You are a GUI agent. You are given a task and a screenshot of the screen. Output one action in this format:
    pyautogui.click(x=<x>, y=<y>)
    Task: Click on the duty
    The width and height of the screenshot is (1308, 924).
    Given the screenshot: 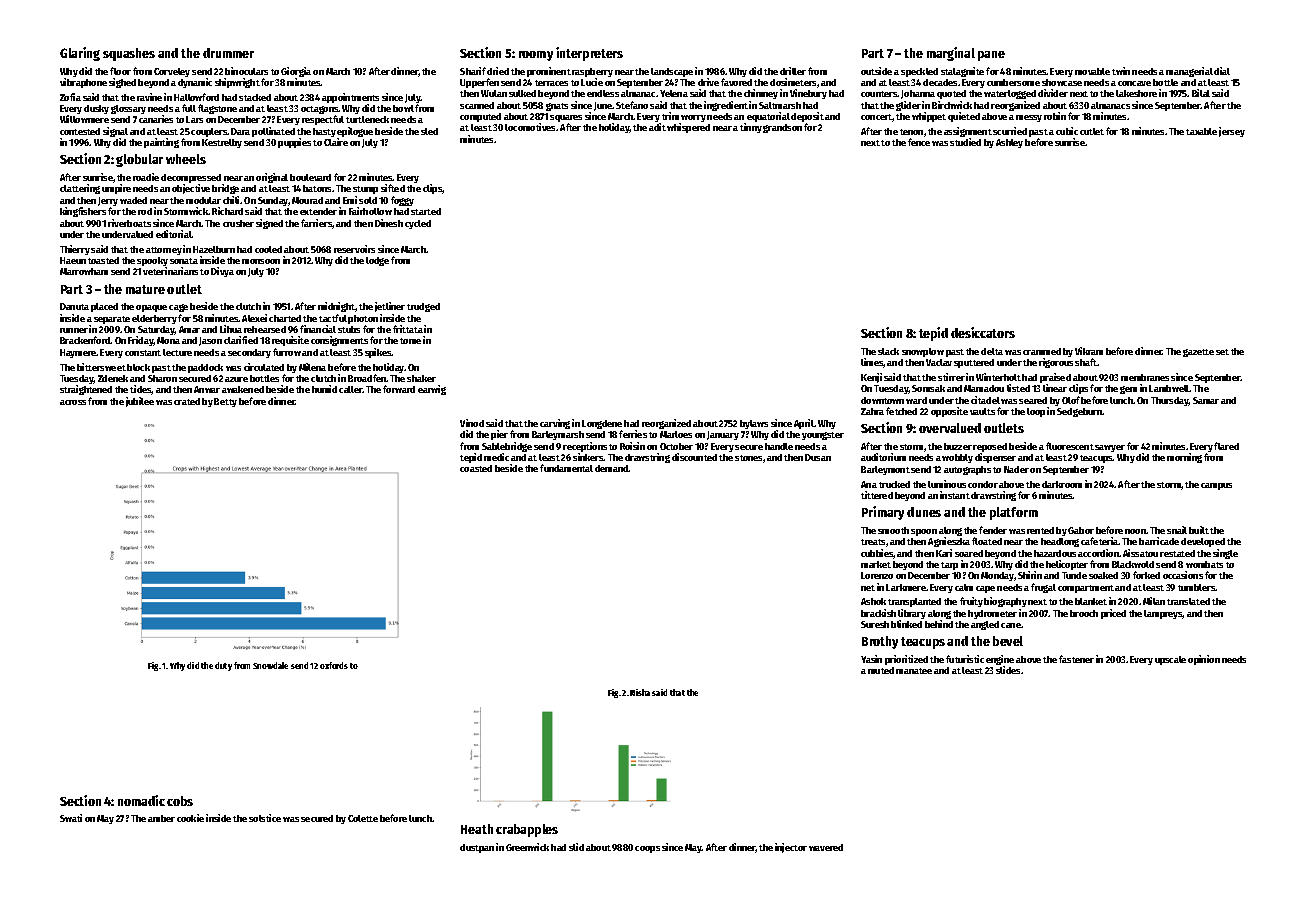 What is the action you would take?
    pyautogui.click(x=223, y=666)
